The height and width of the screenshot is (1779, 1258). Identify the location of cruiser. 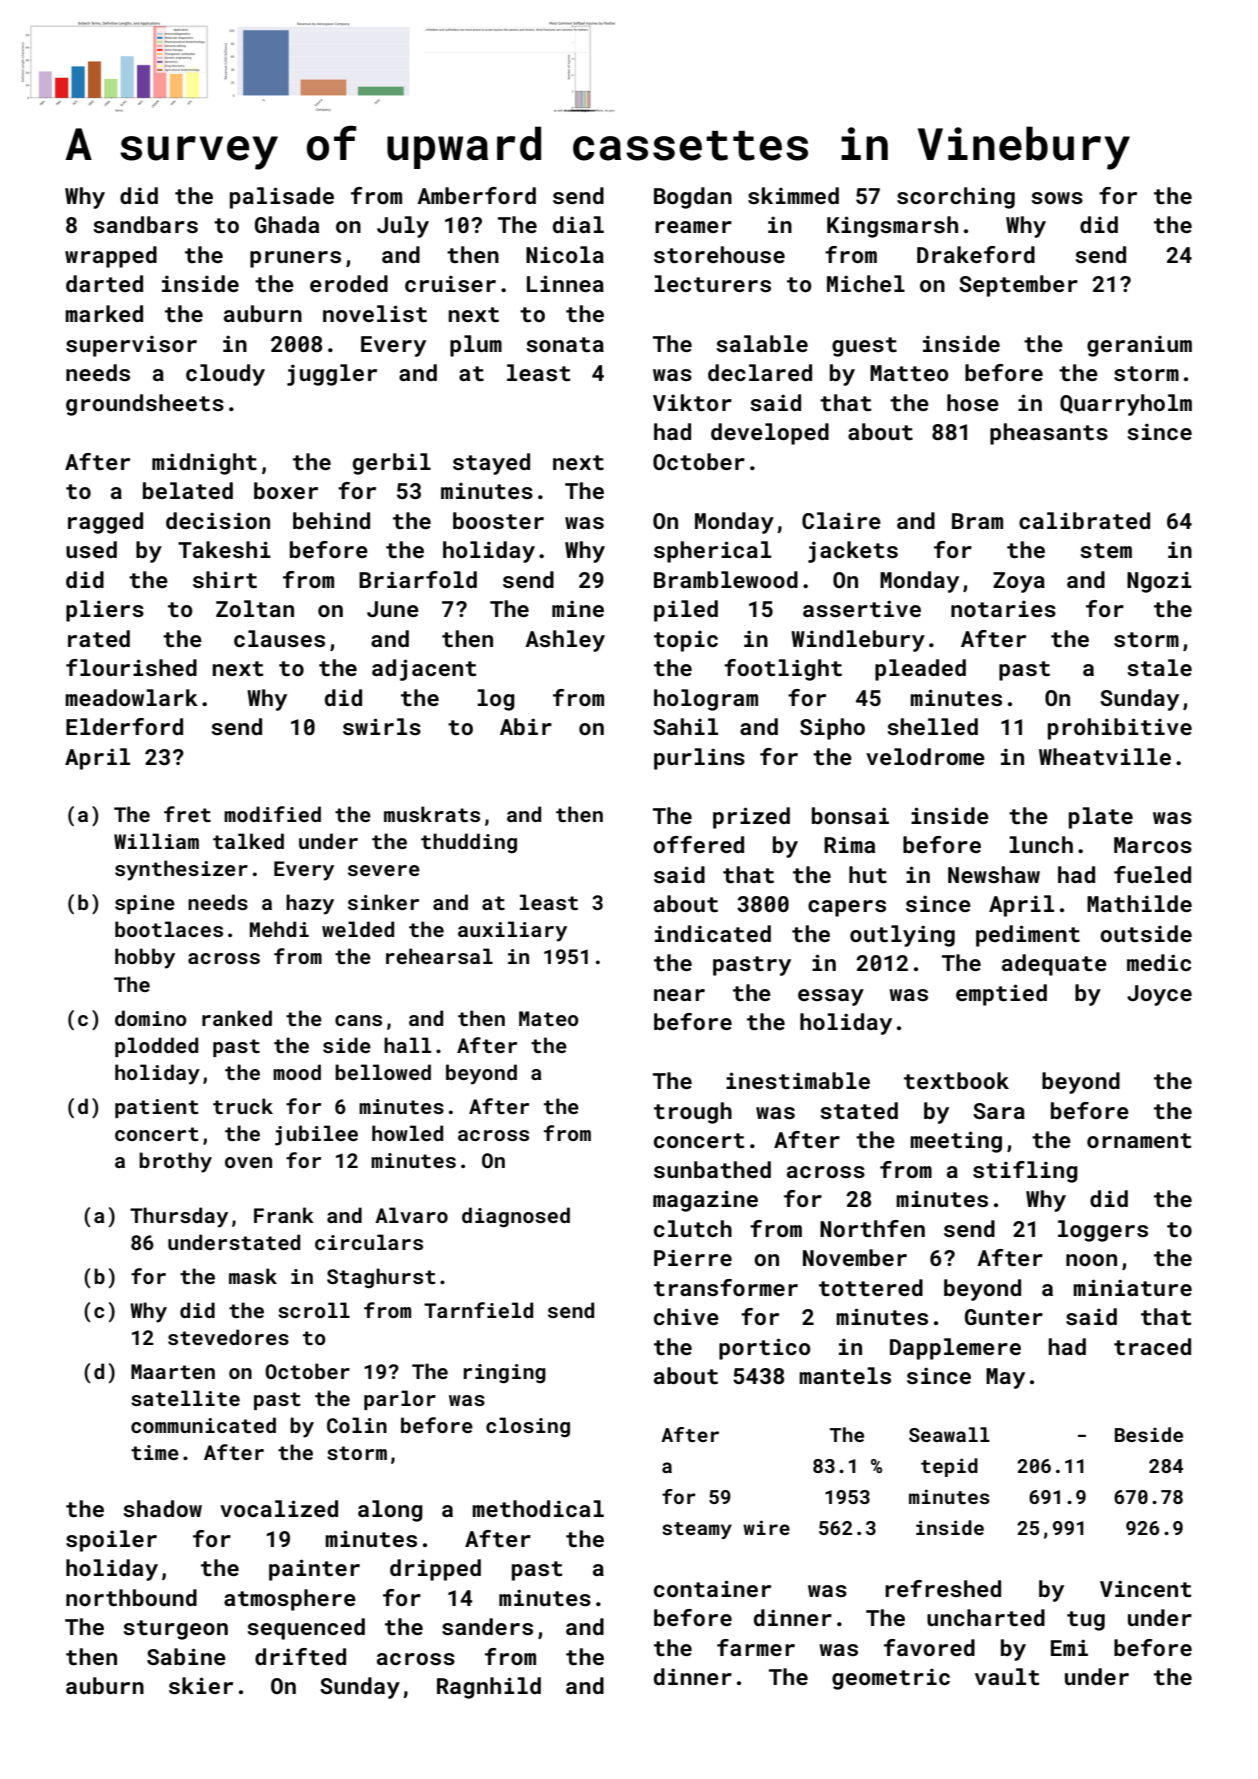
(450, 283).
